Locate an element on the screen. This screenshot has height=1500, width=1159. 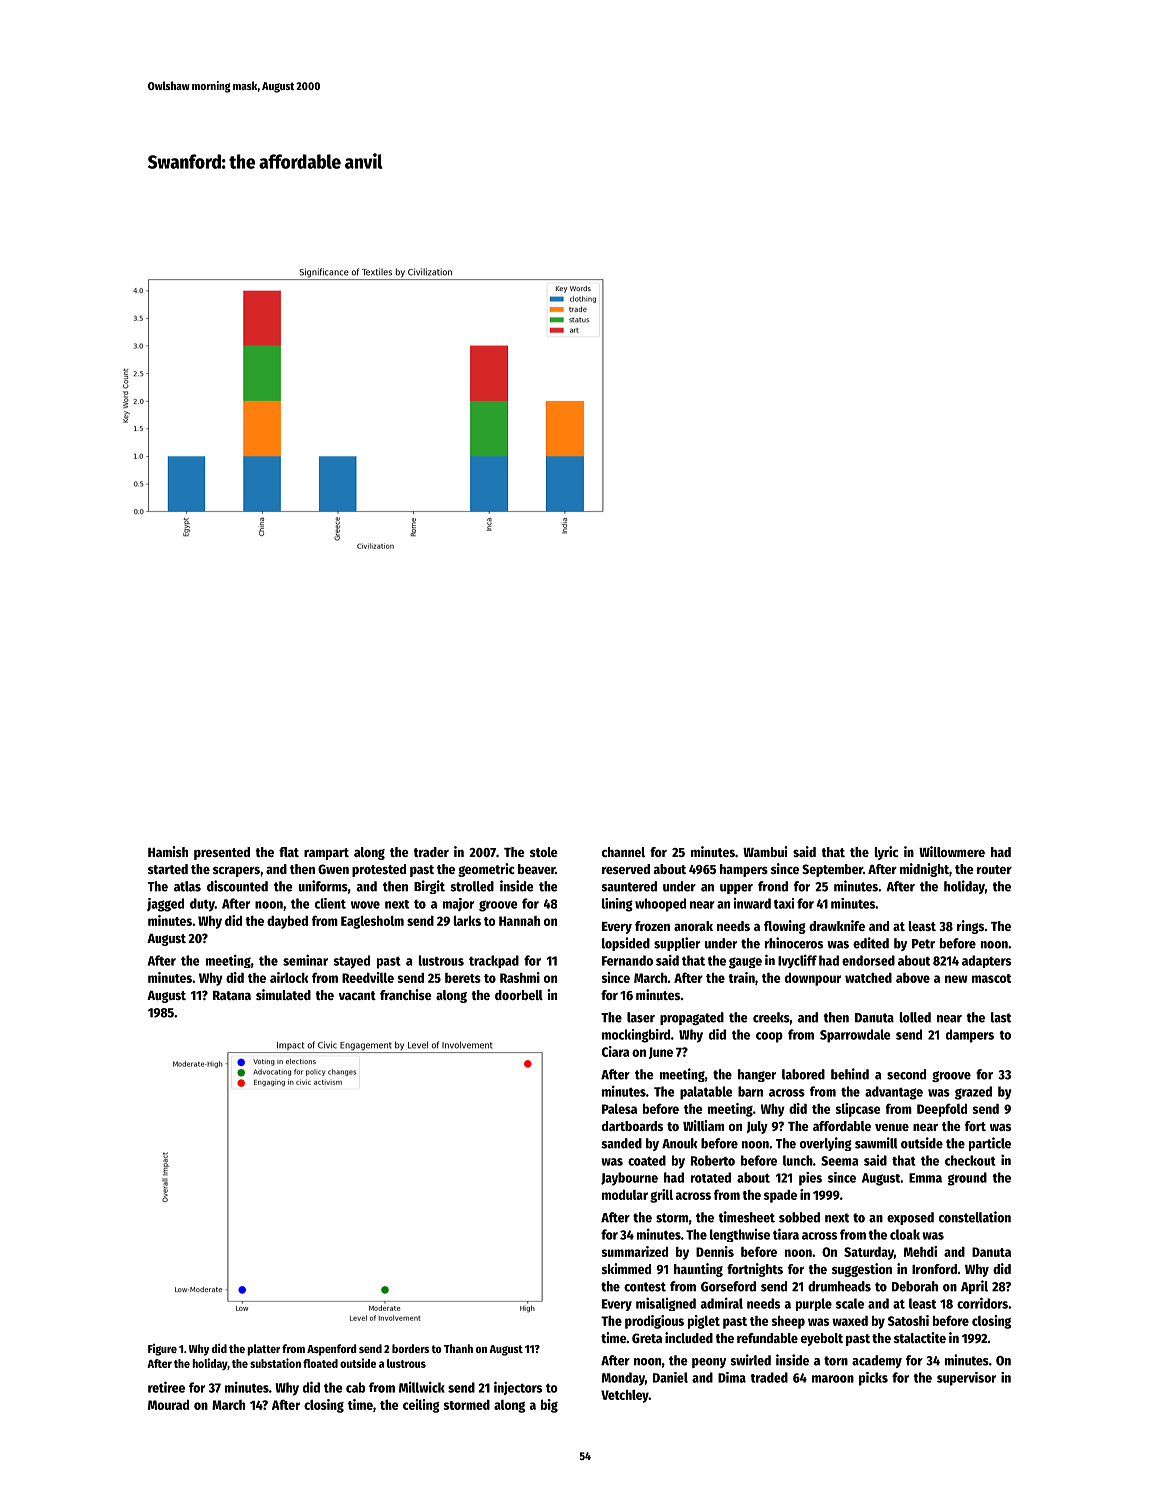
ceiling is located at coordinates (421, 1406).
